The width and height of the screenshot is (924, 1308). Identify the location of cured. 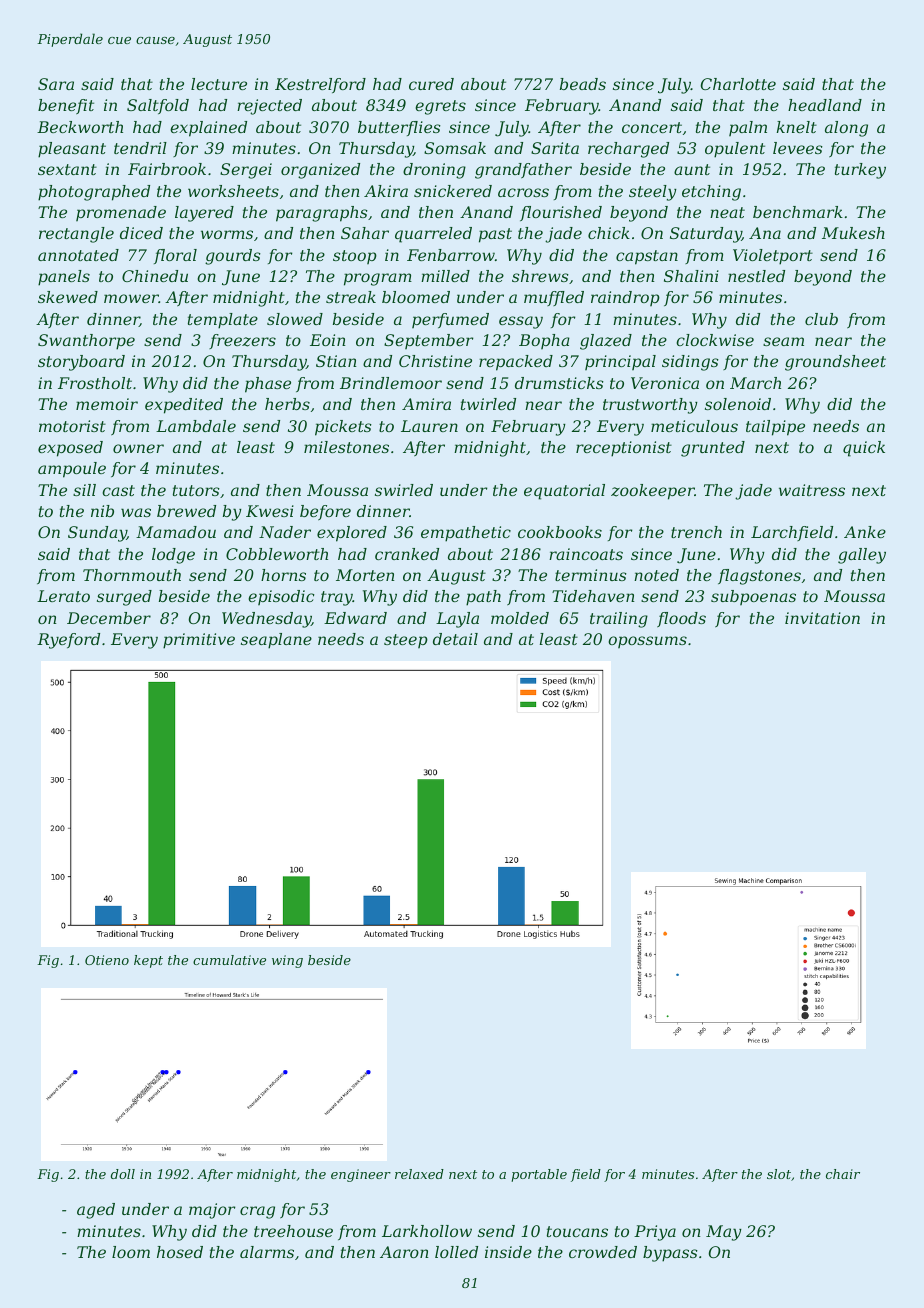
(431, 84).
